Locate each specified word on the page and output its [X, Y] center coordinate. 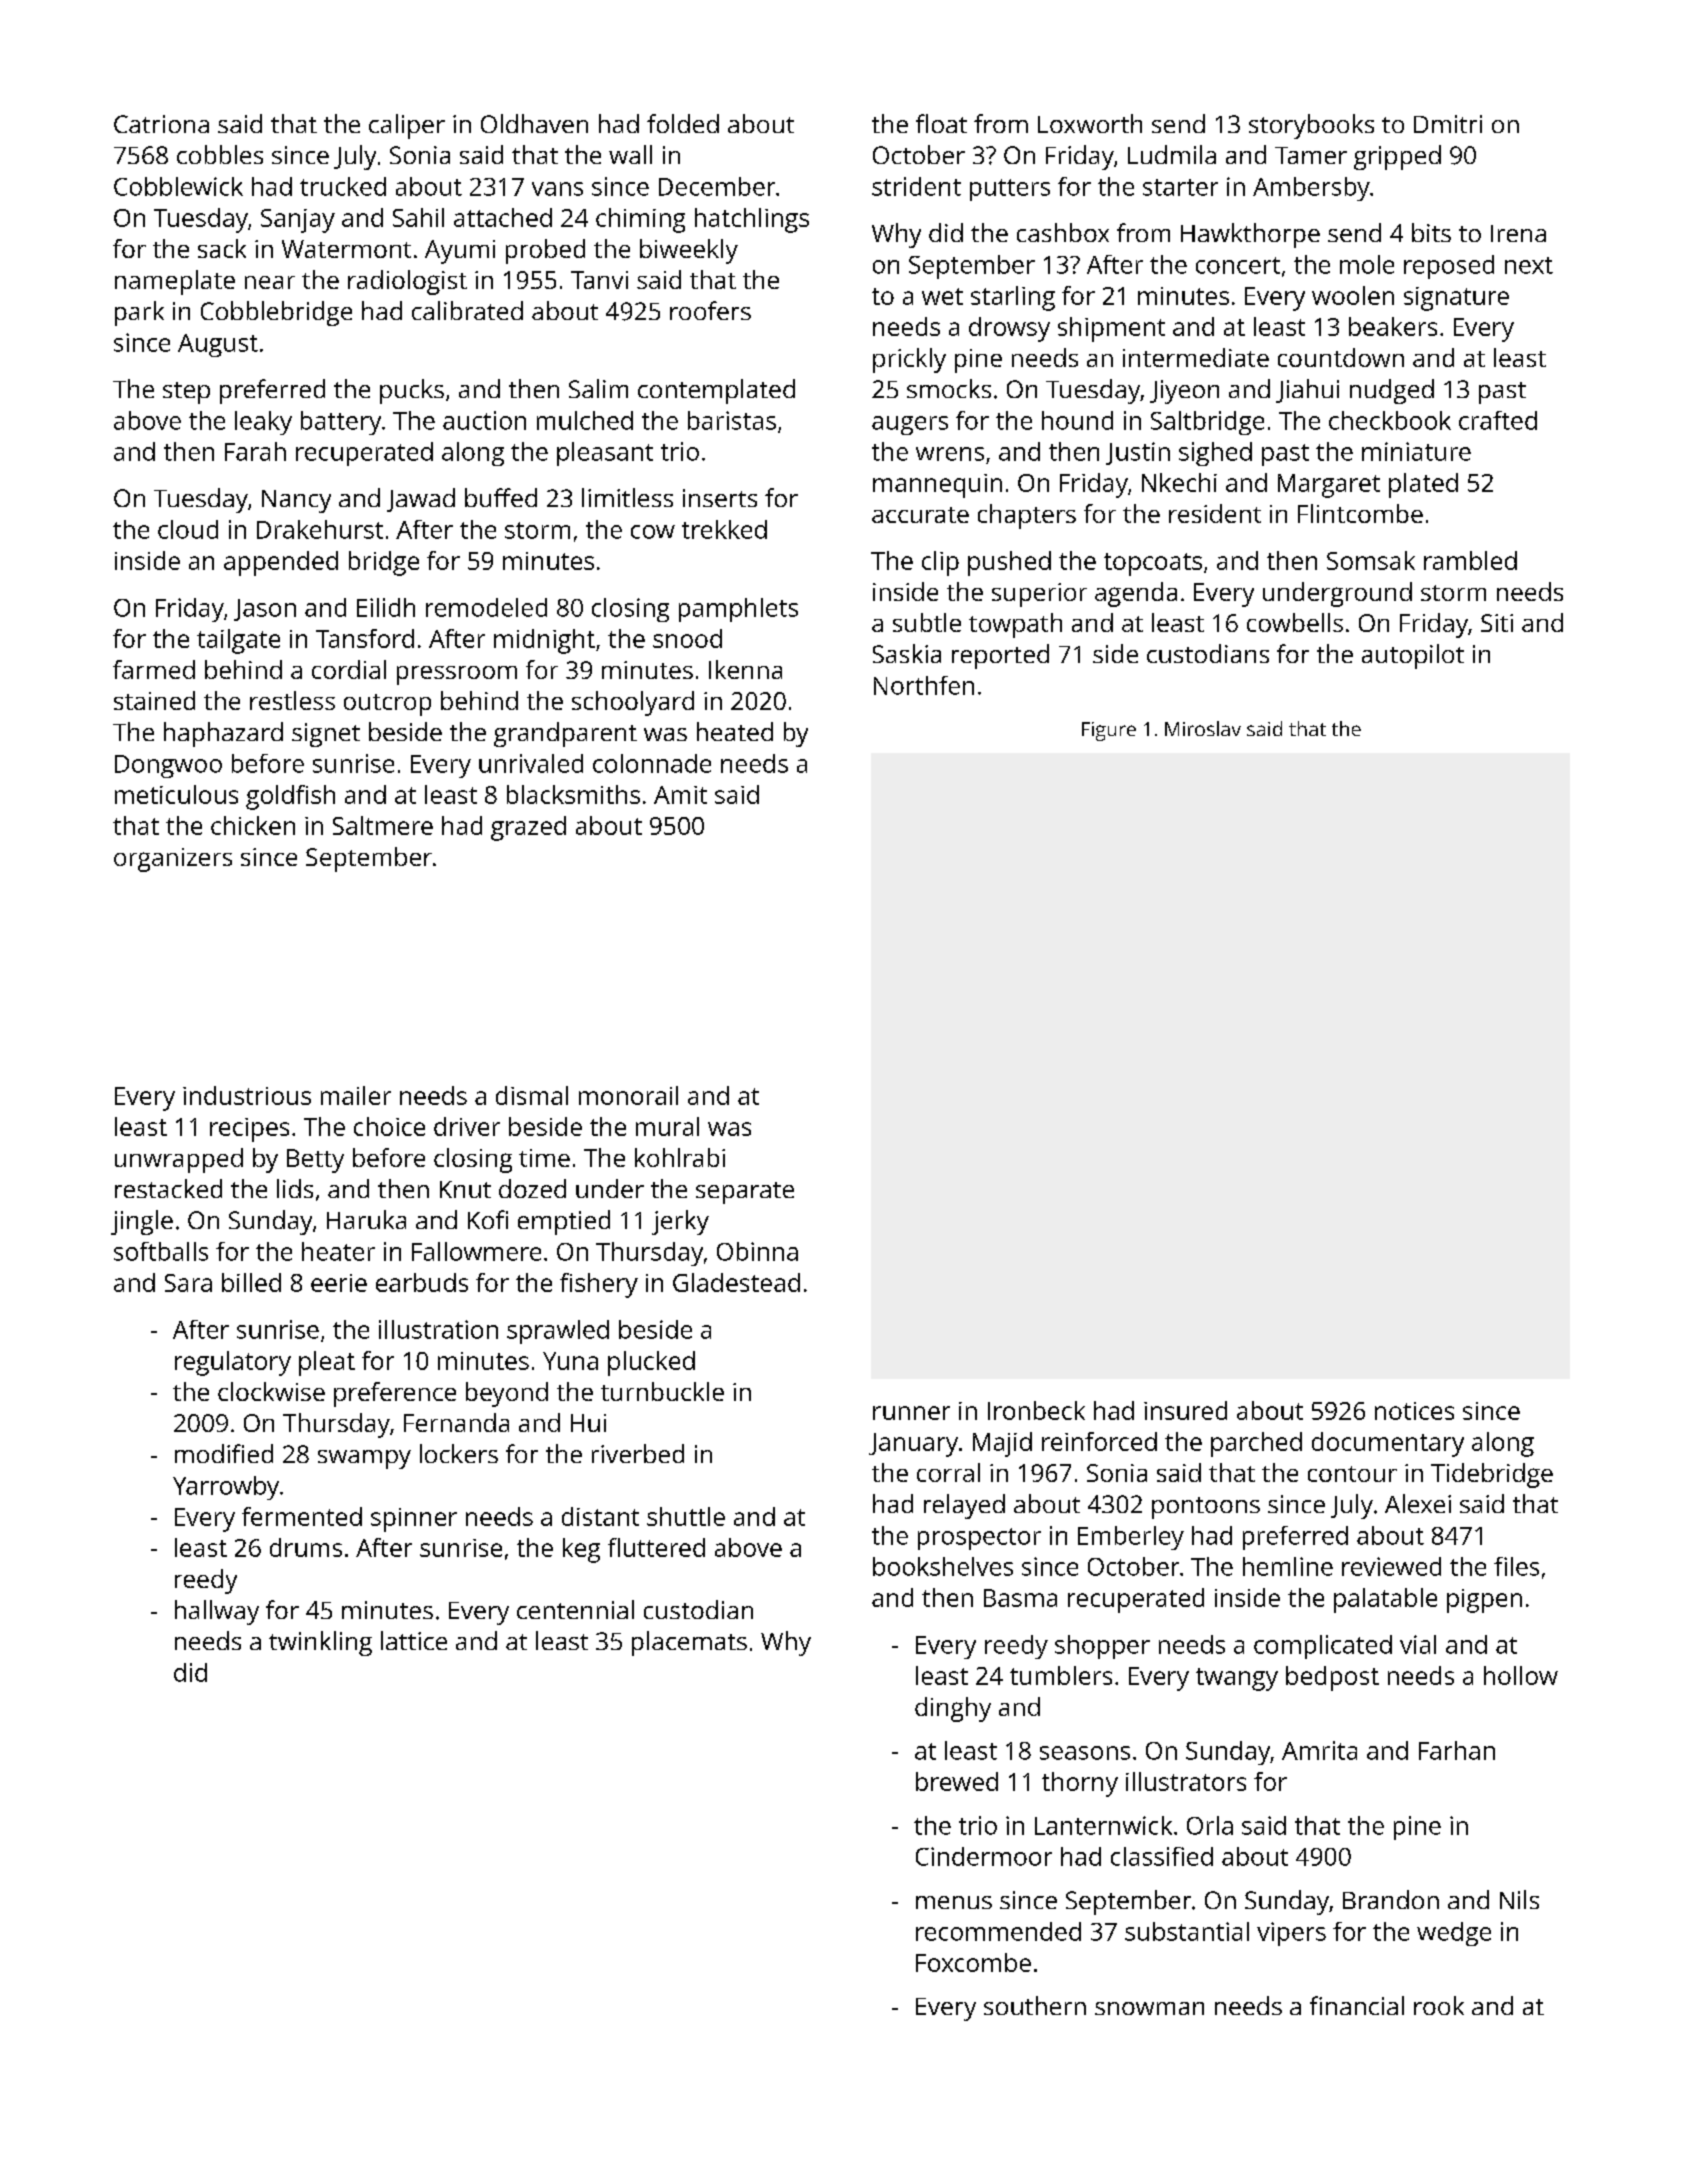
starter [1180, 187]
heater [338, 1251]
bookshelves [943, 1566]
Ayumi [460, 252]
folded [683, 123]
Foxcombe [973, 1962]
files [1516, 1566]
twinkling [320, 1643]
